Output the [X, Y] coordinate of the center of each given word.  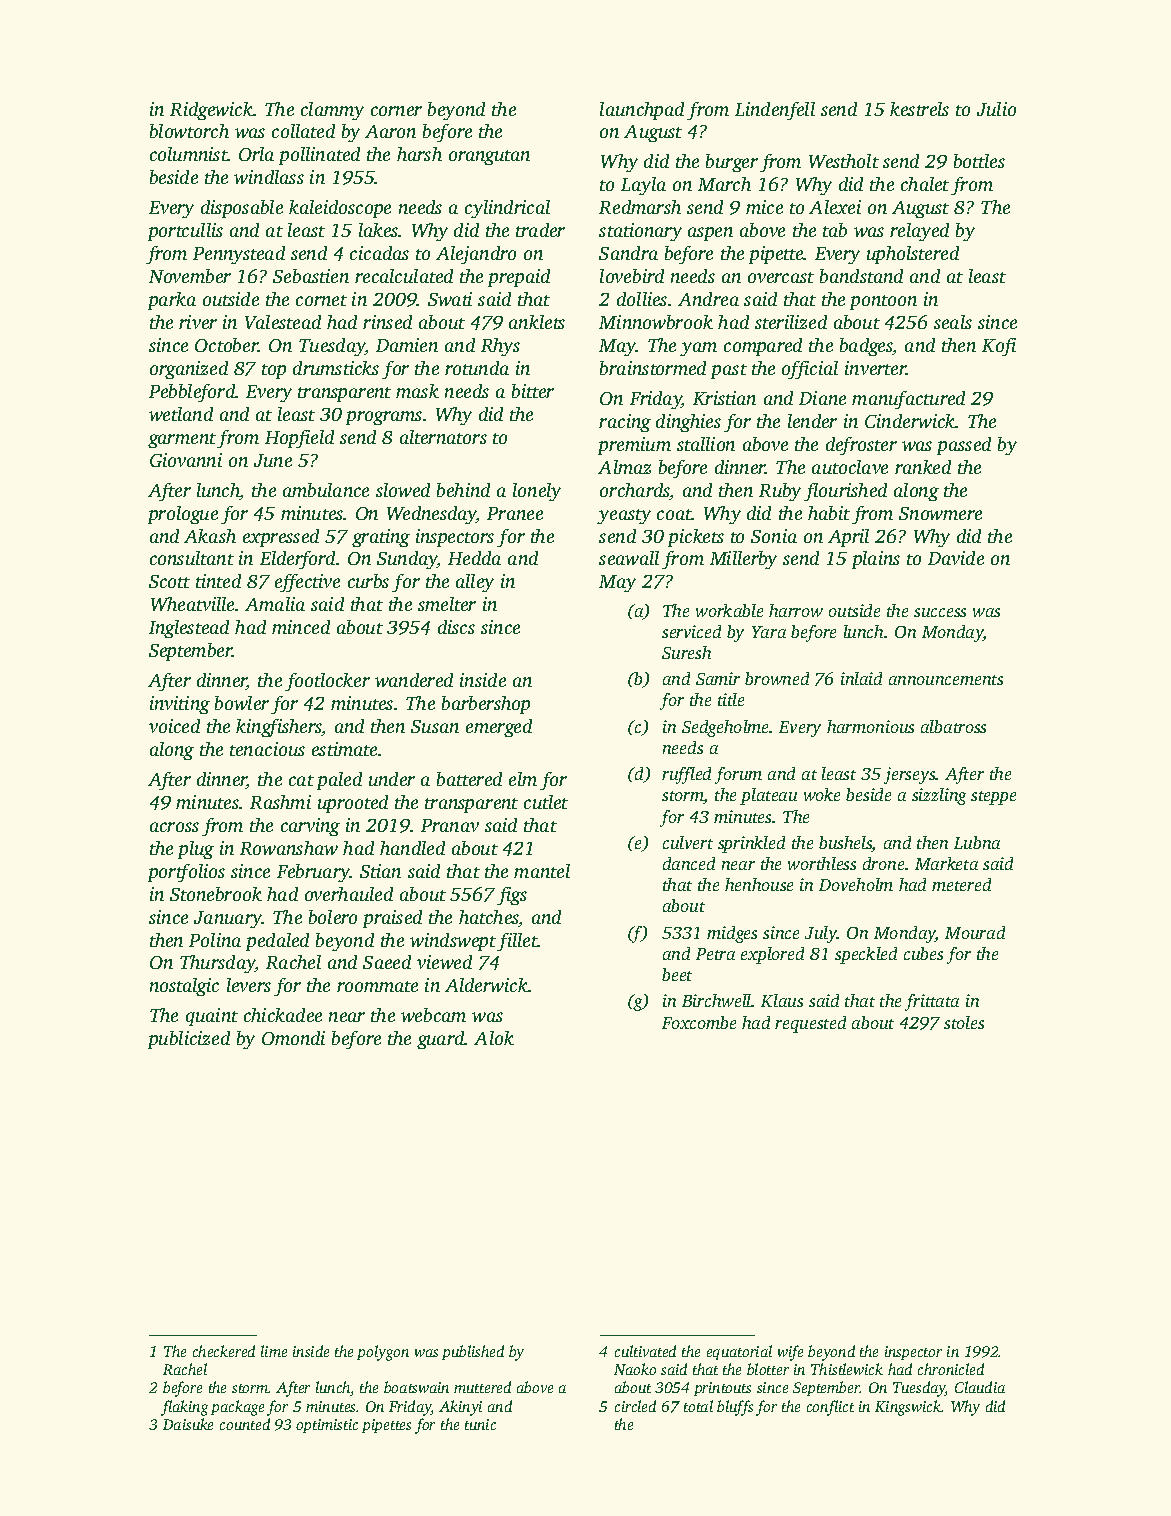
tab [835, 230]
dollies [642, 299]
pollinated [319, 156]
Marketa [946, 863]
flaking [184, 1408]
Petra [715, 954]
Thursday [217, 964]
